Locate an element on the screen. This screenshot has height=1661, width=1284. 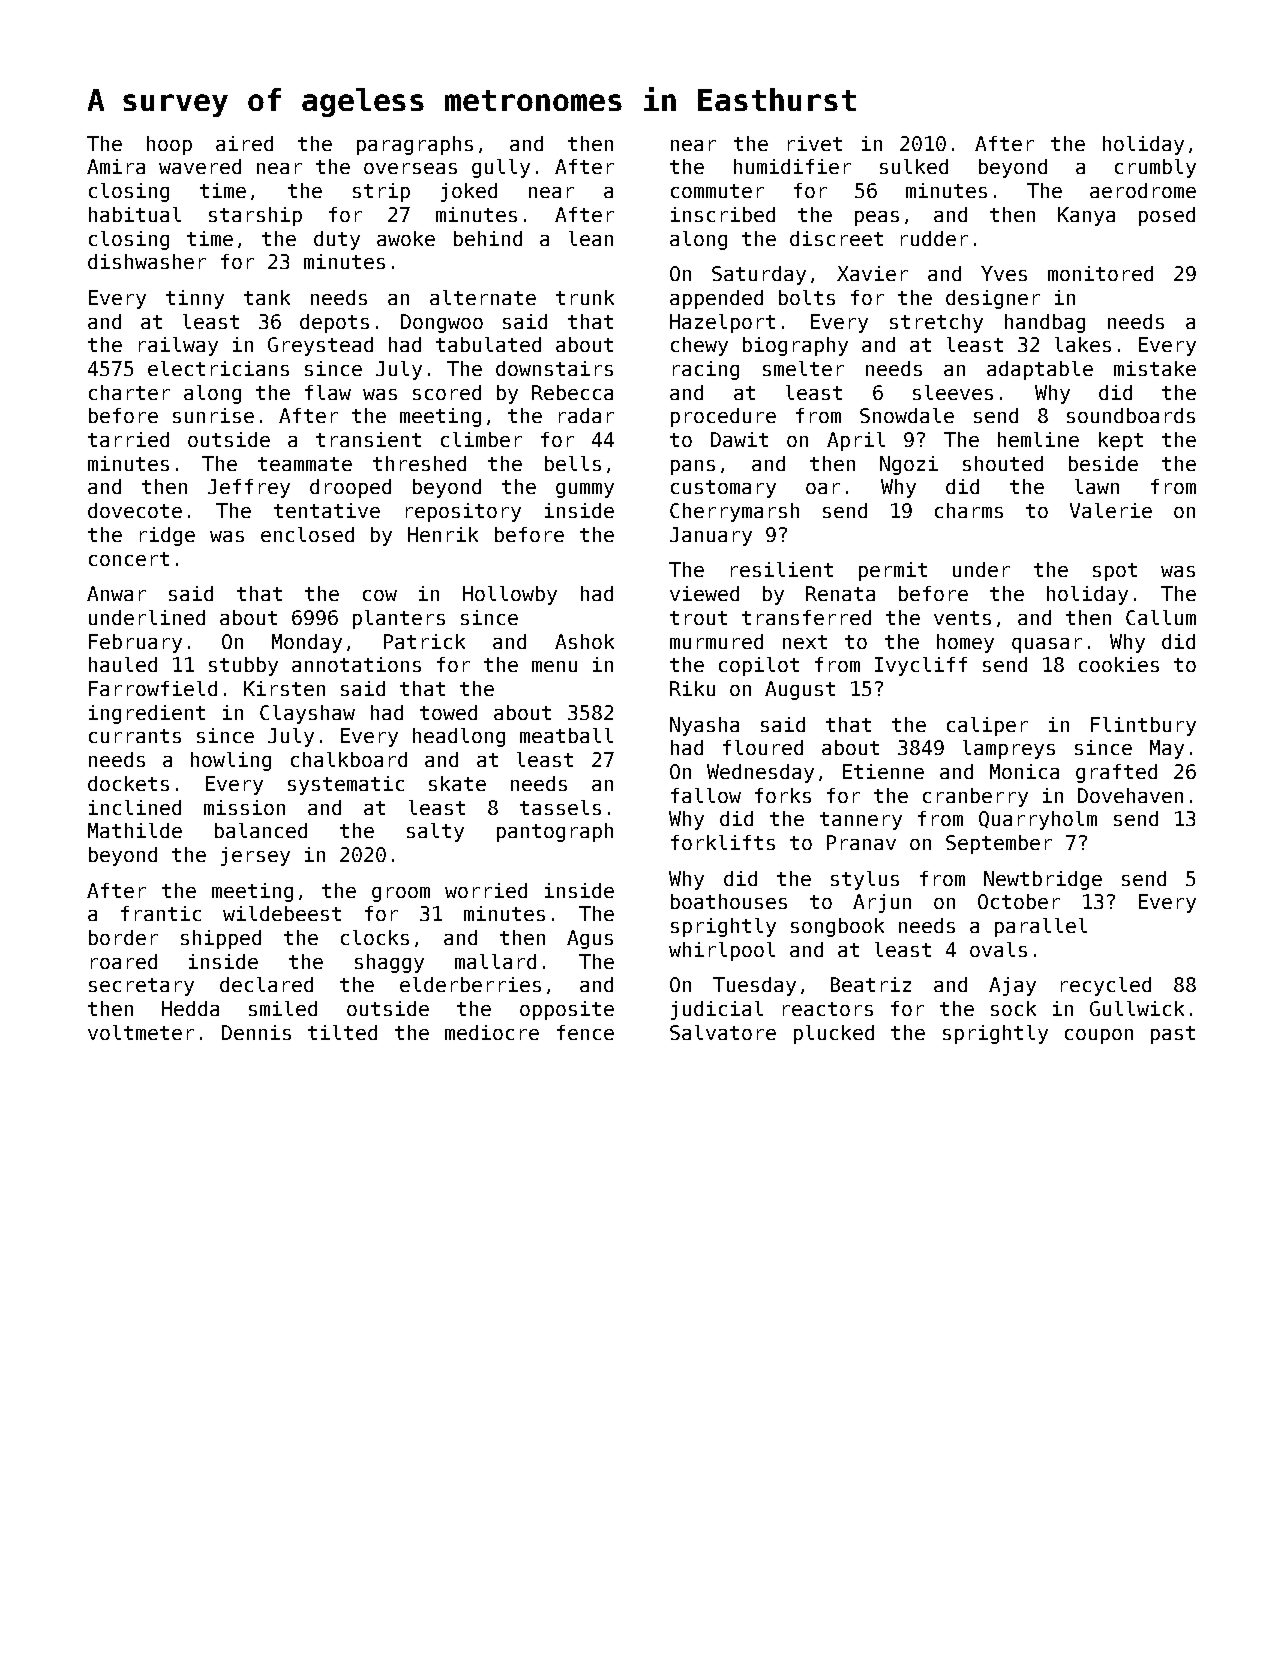
Quarryholm is located at coordinates (1038, 820).
